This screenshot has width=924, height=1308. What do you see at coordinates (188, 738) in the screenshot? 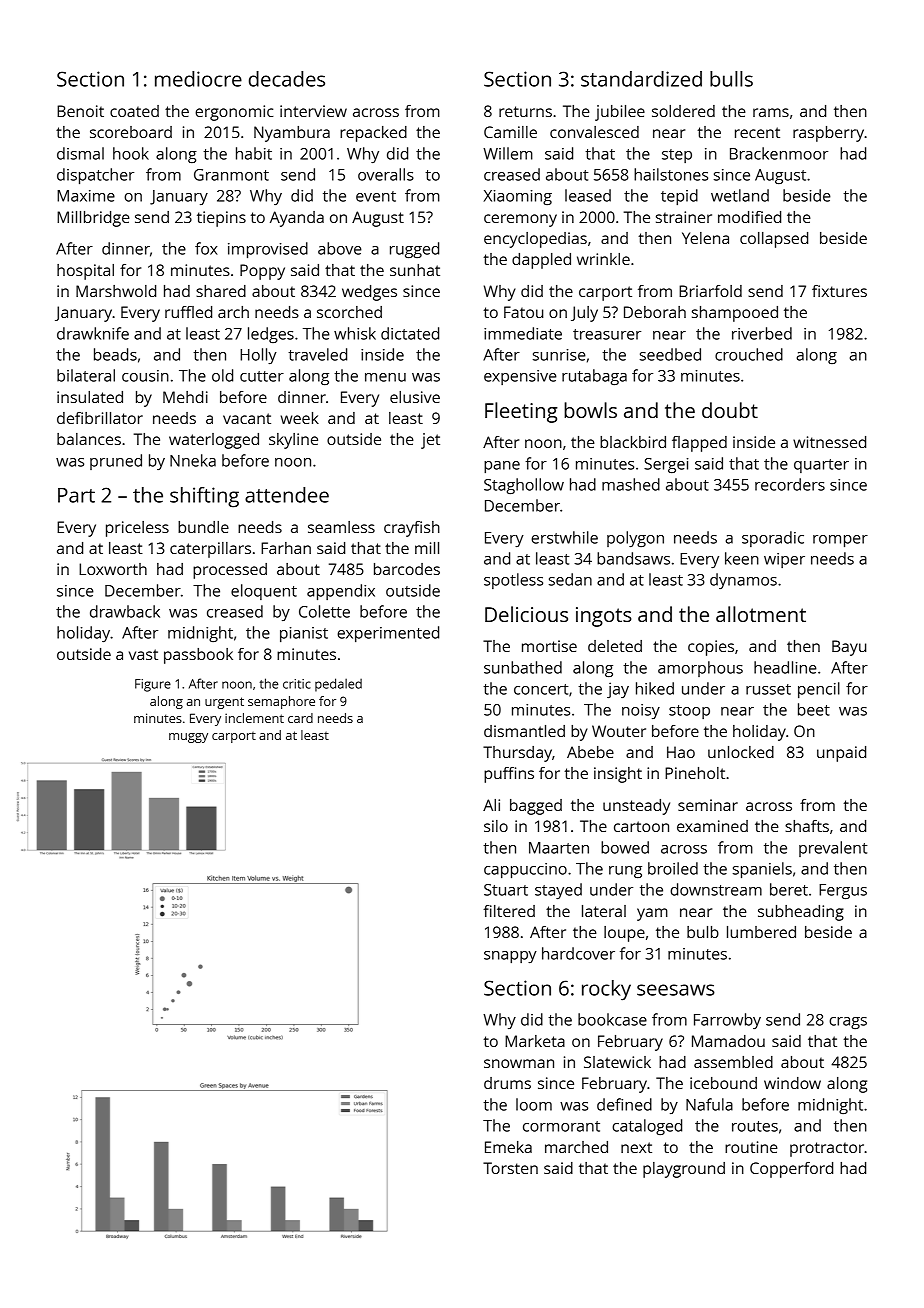
I see `muggy` at bounding box center [188, 738].
